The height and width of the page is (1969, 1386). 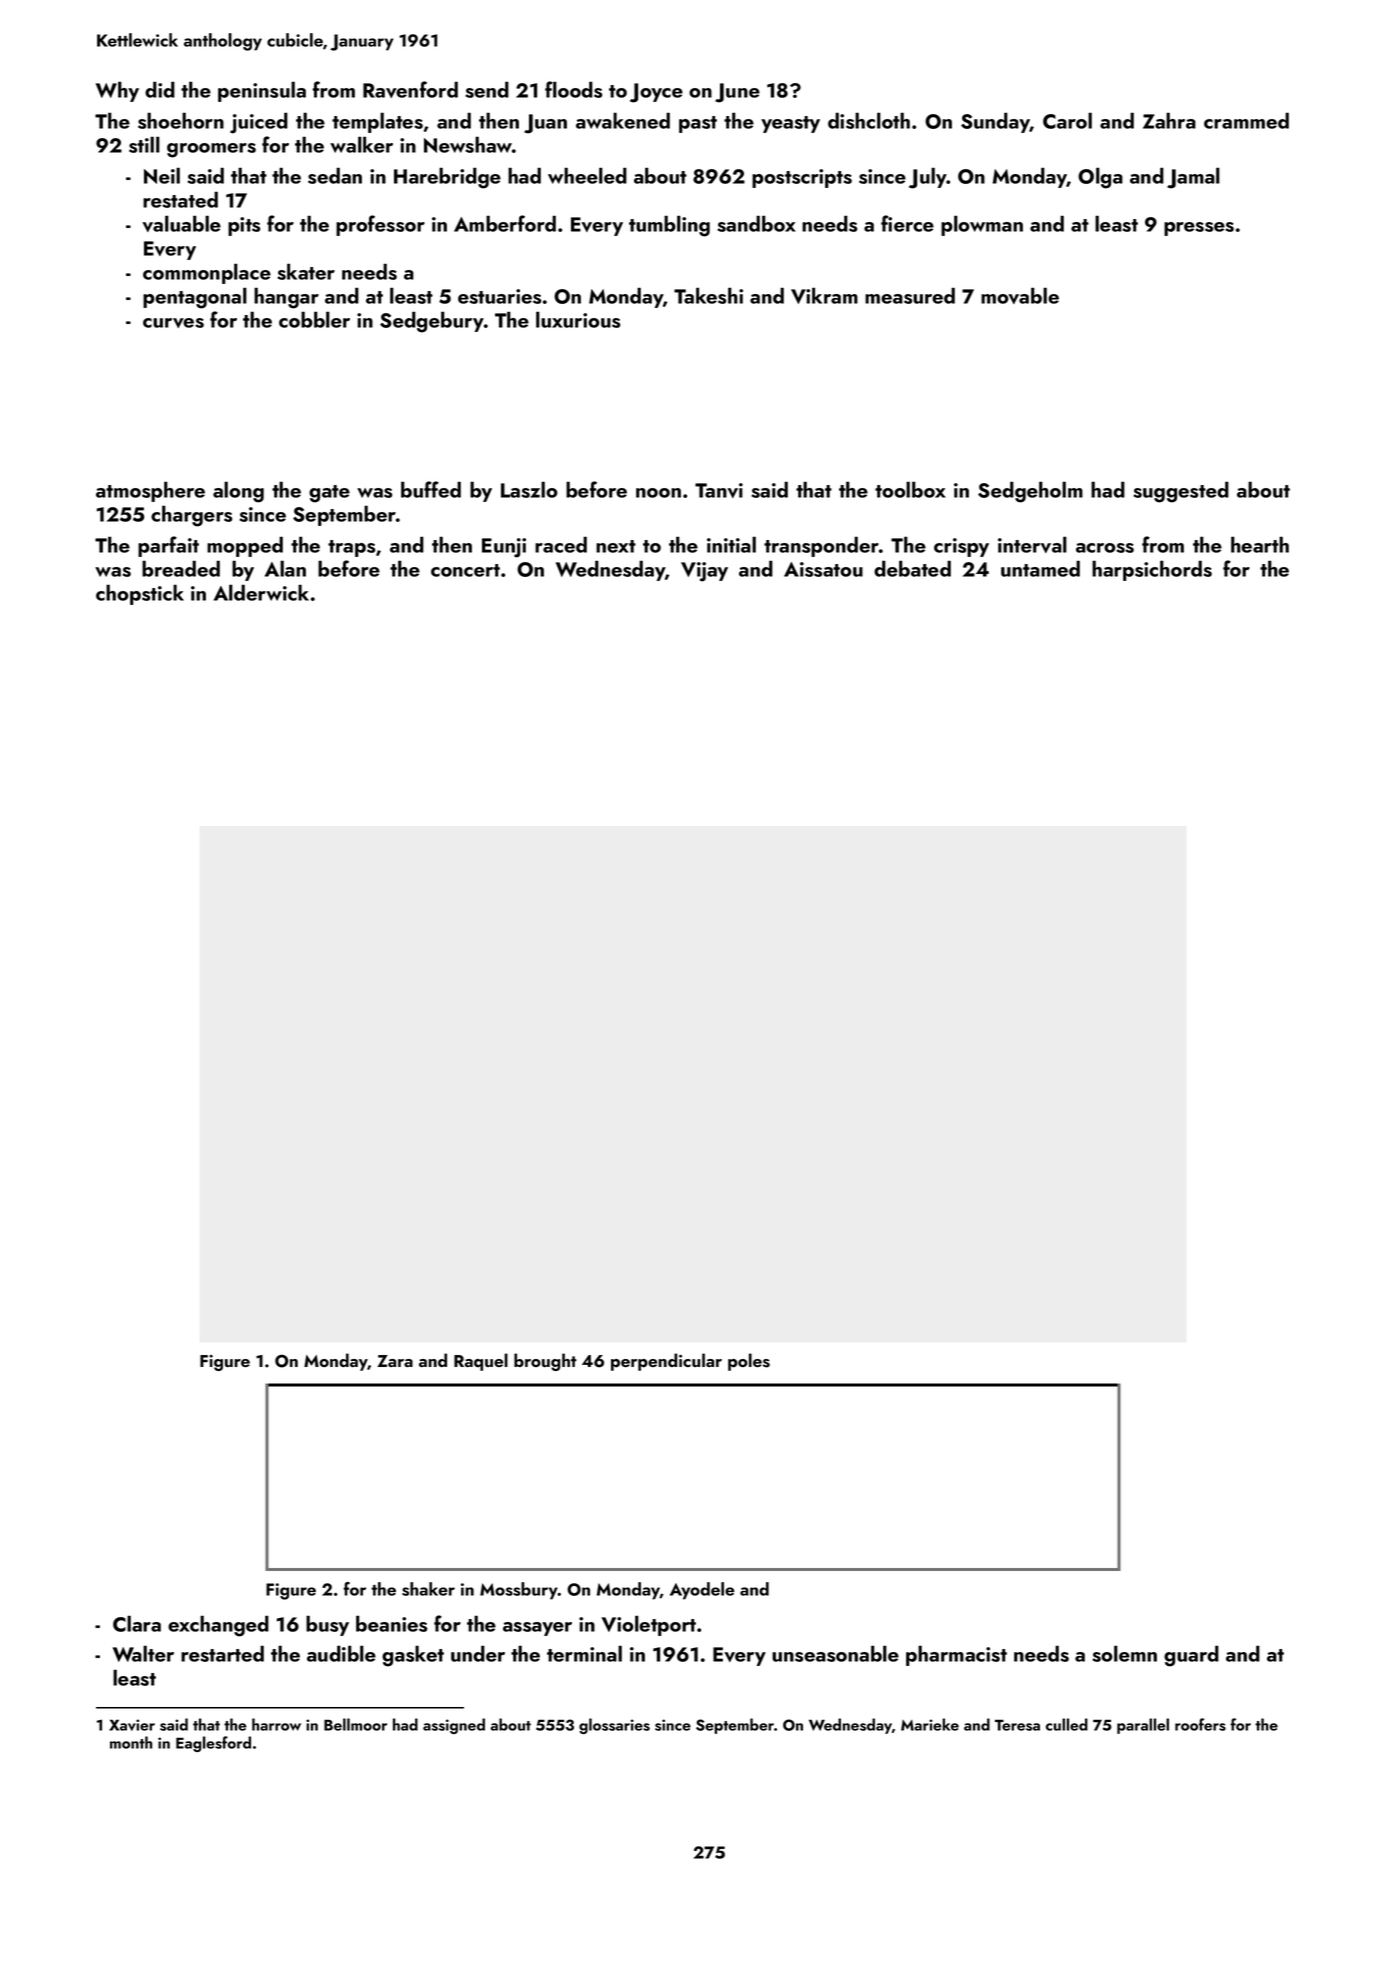 What do you see at coordinates (1246, 120) in the page?
I see `crammed` at bounding box center [1246, 120].
